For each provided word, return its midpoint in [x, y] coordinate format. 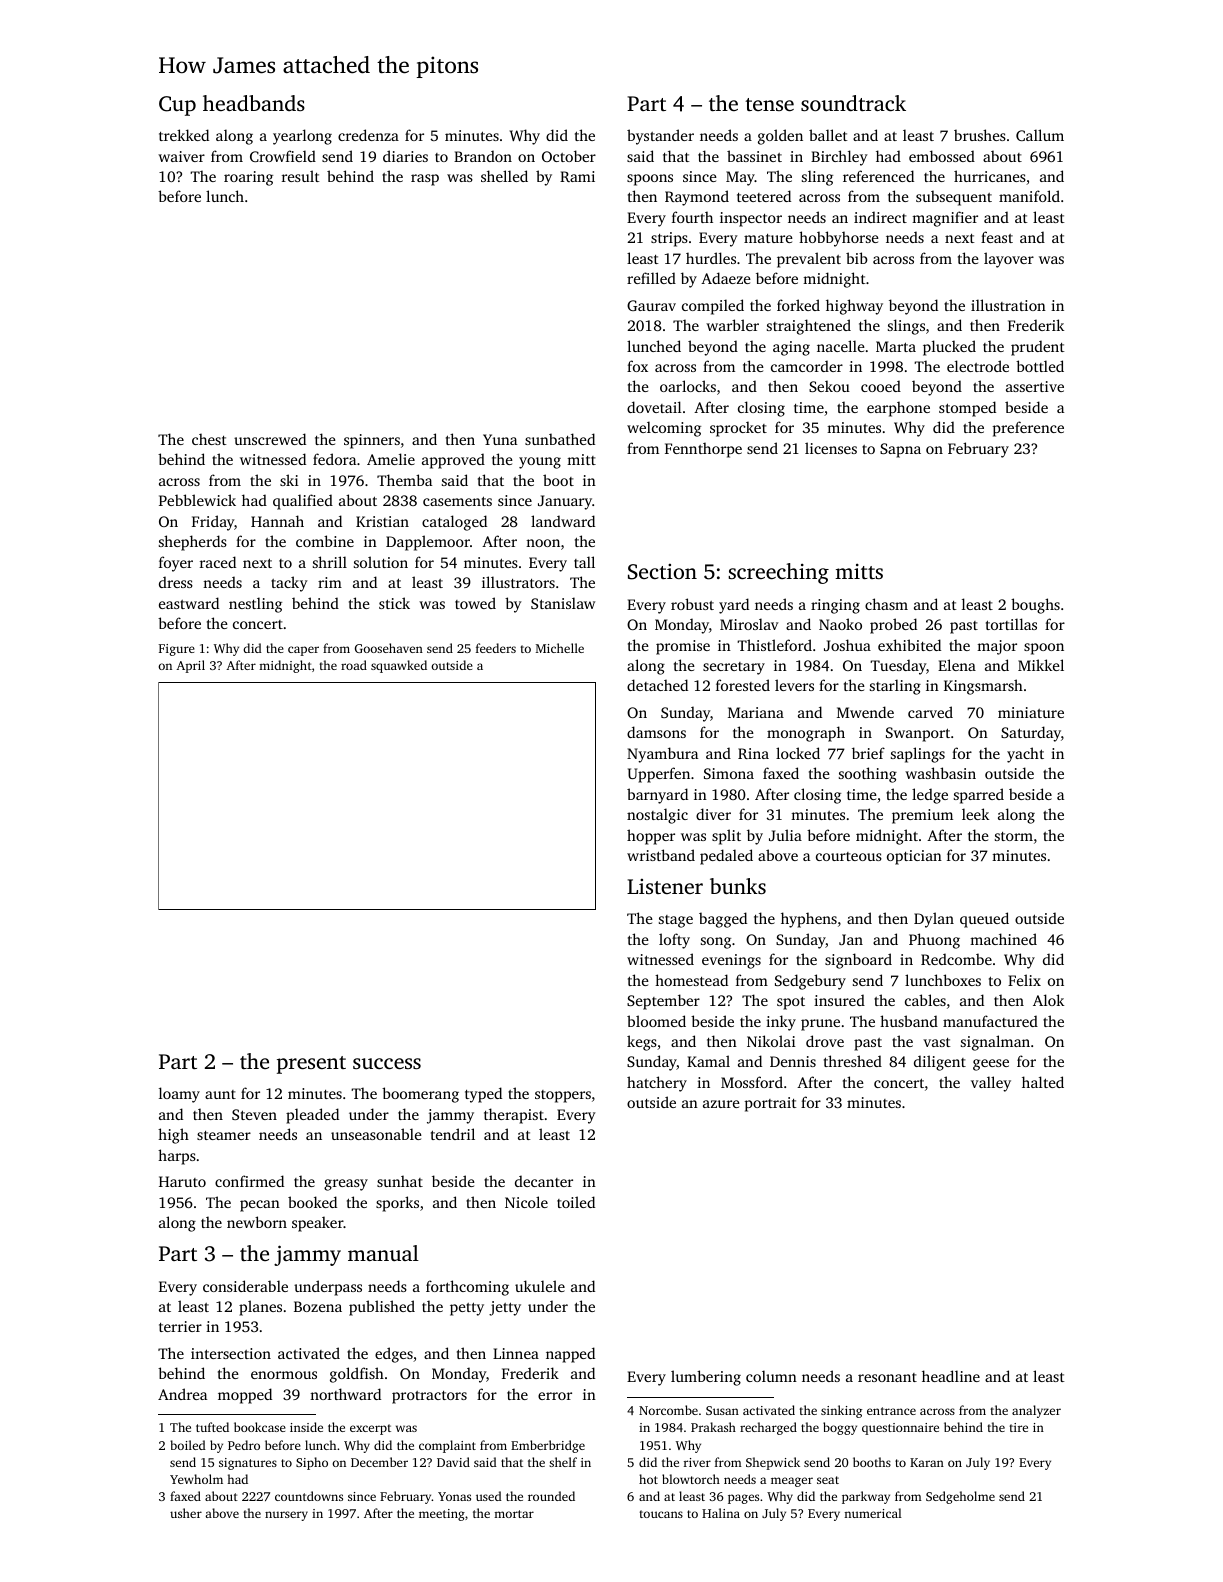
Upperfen [659, 775]
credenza [368, 135]
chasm [886, 604]
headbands [254, 103]
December [379, 1462]
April [190, 666]
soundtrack [853, 103]
